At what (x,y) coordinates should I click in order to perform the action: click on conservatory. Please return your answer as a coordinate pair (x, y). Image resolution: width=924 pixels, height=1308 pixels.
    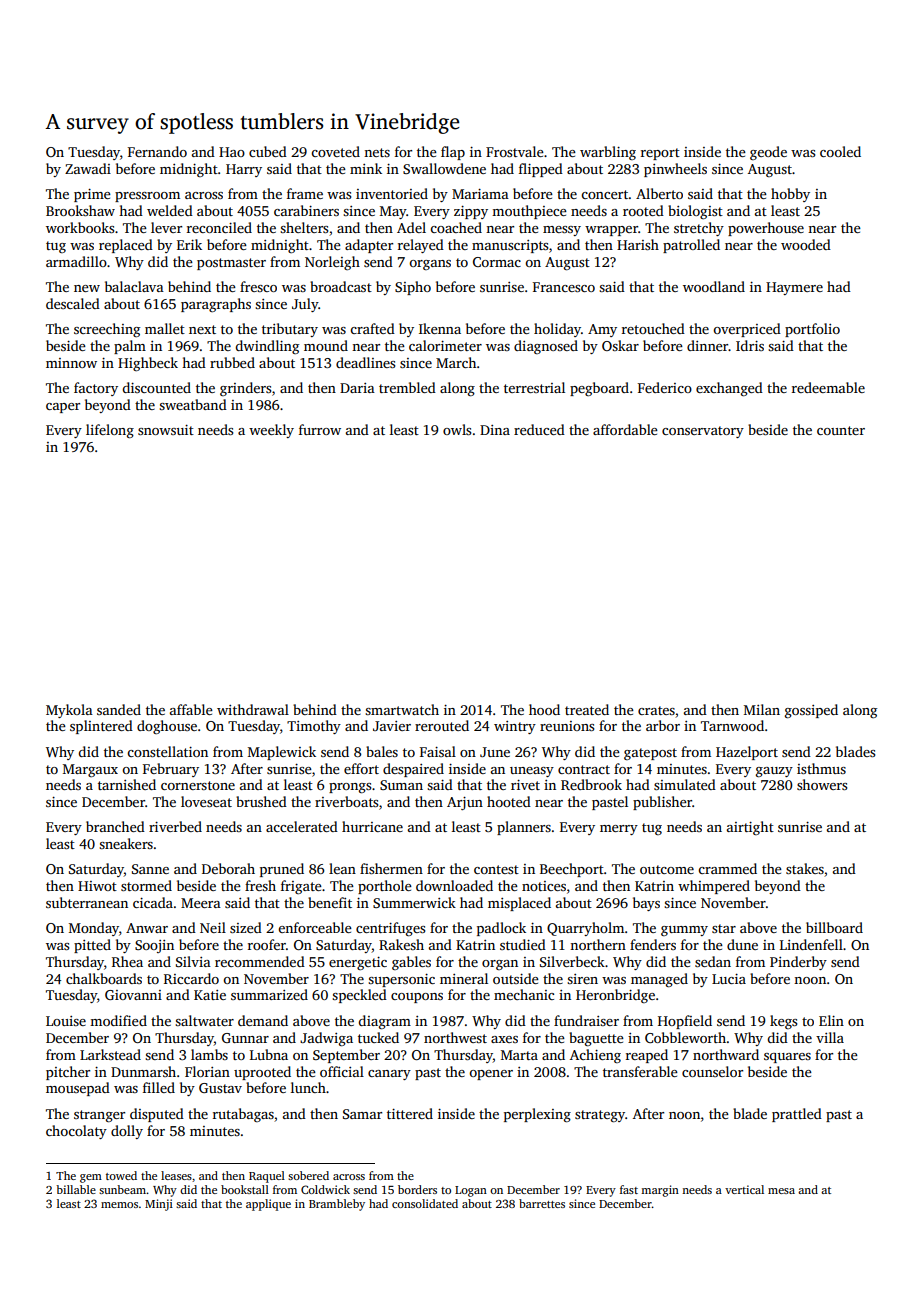
    Looking at the image, I should click on (703, 432).
